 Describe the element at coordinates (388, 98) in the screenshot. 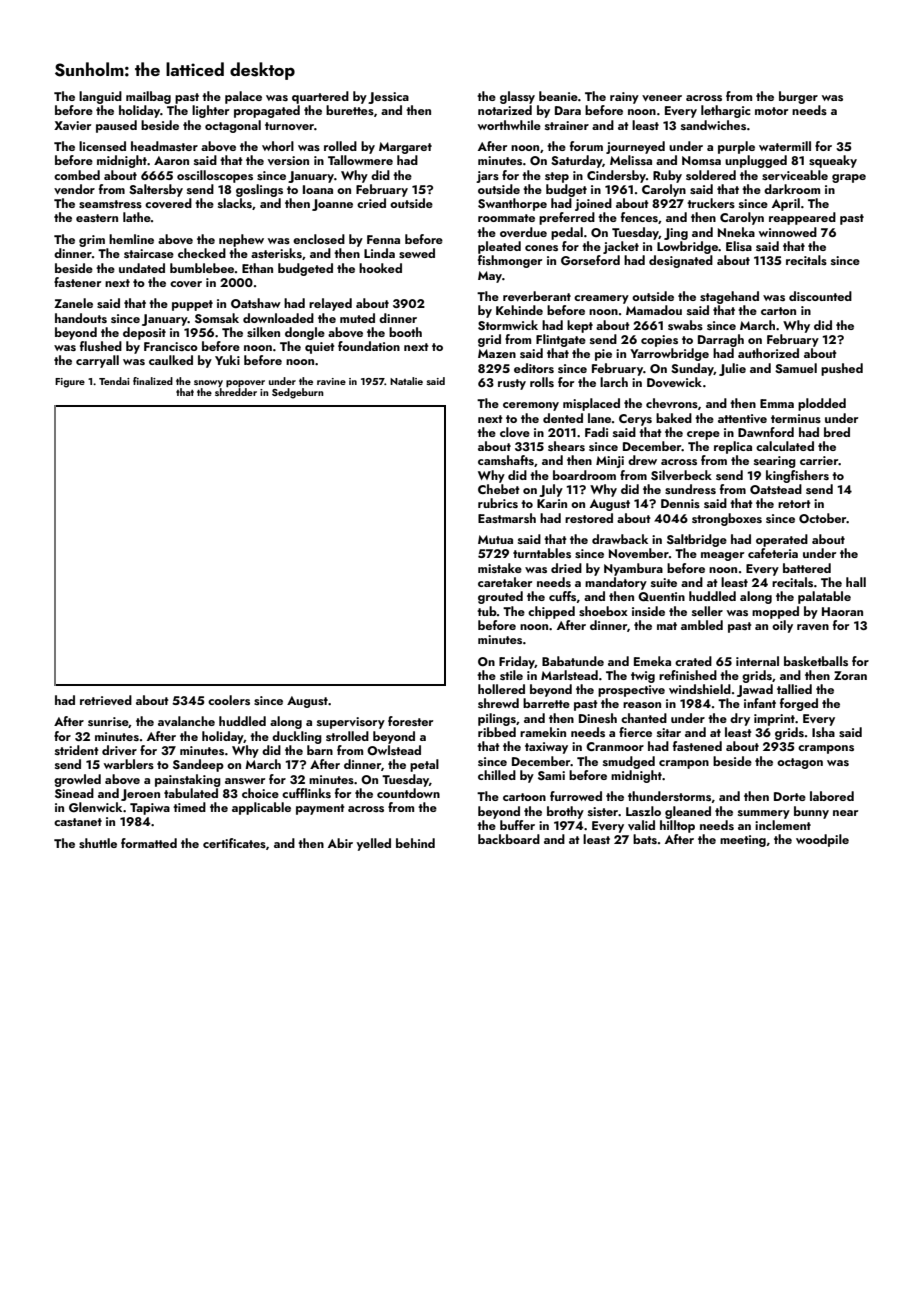

I see `Jessica` at that location.
